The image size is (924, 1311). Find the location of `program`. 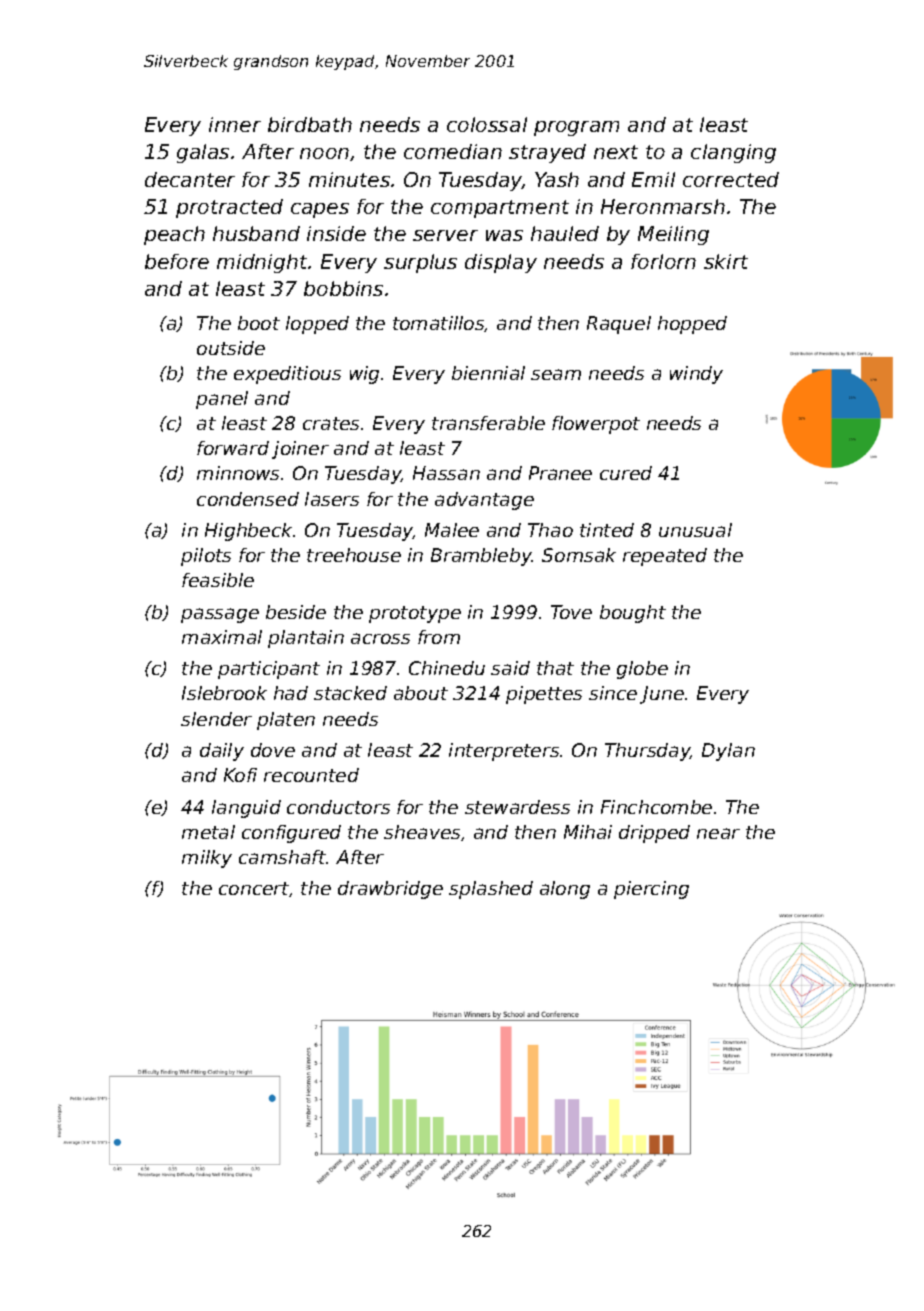

program is located at coordinates (576, 128).
